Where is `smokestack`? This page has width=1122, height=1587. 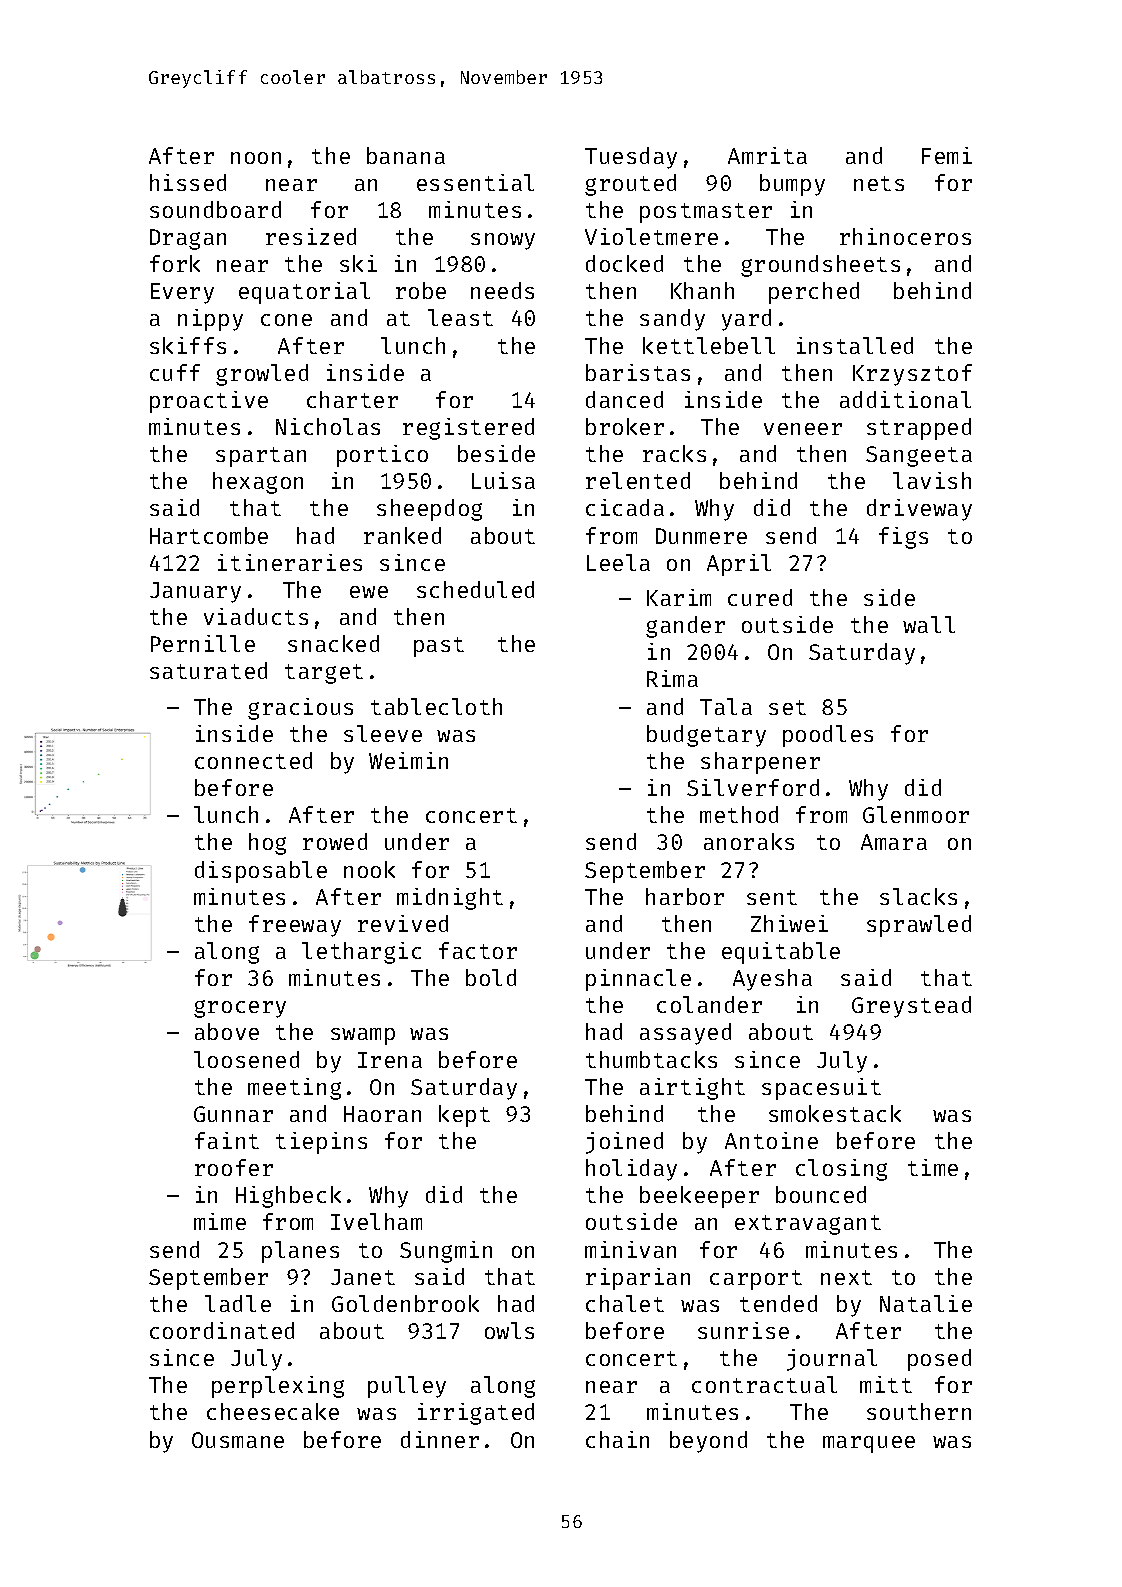
smokestack is located at coordinates (835, 1113).
